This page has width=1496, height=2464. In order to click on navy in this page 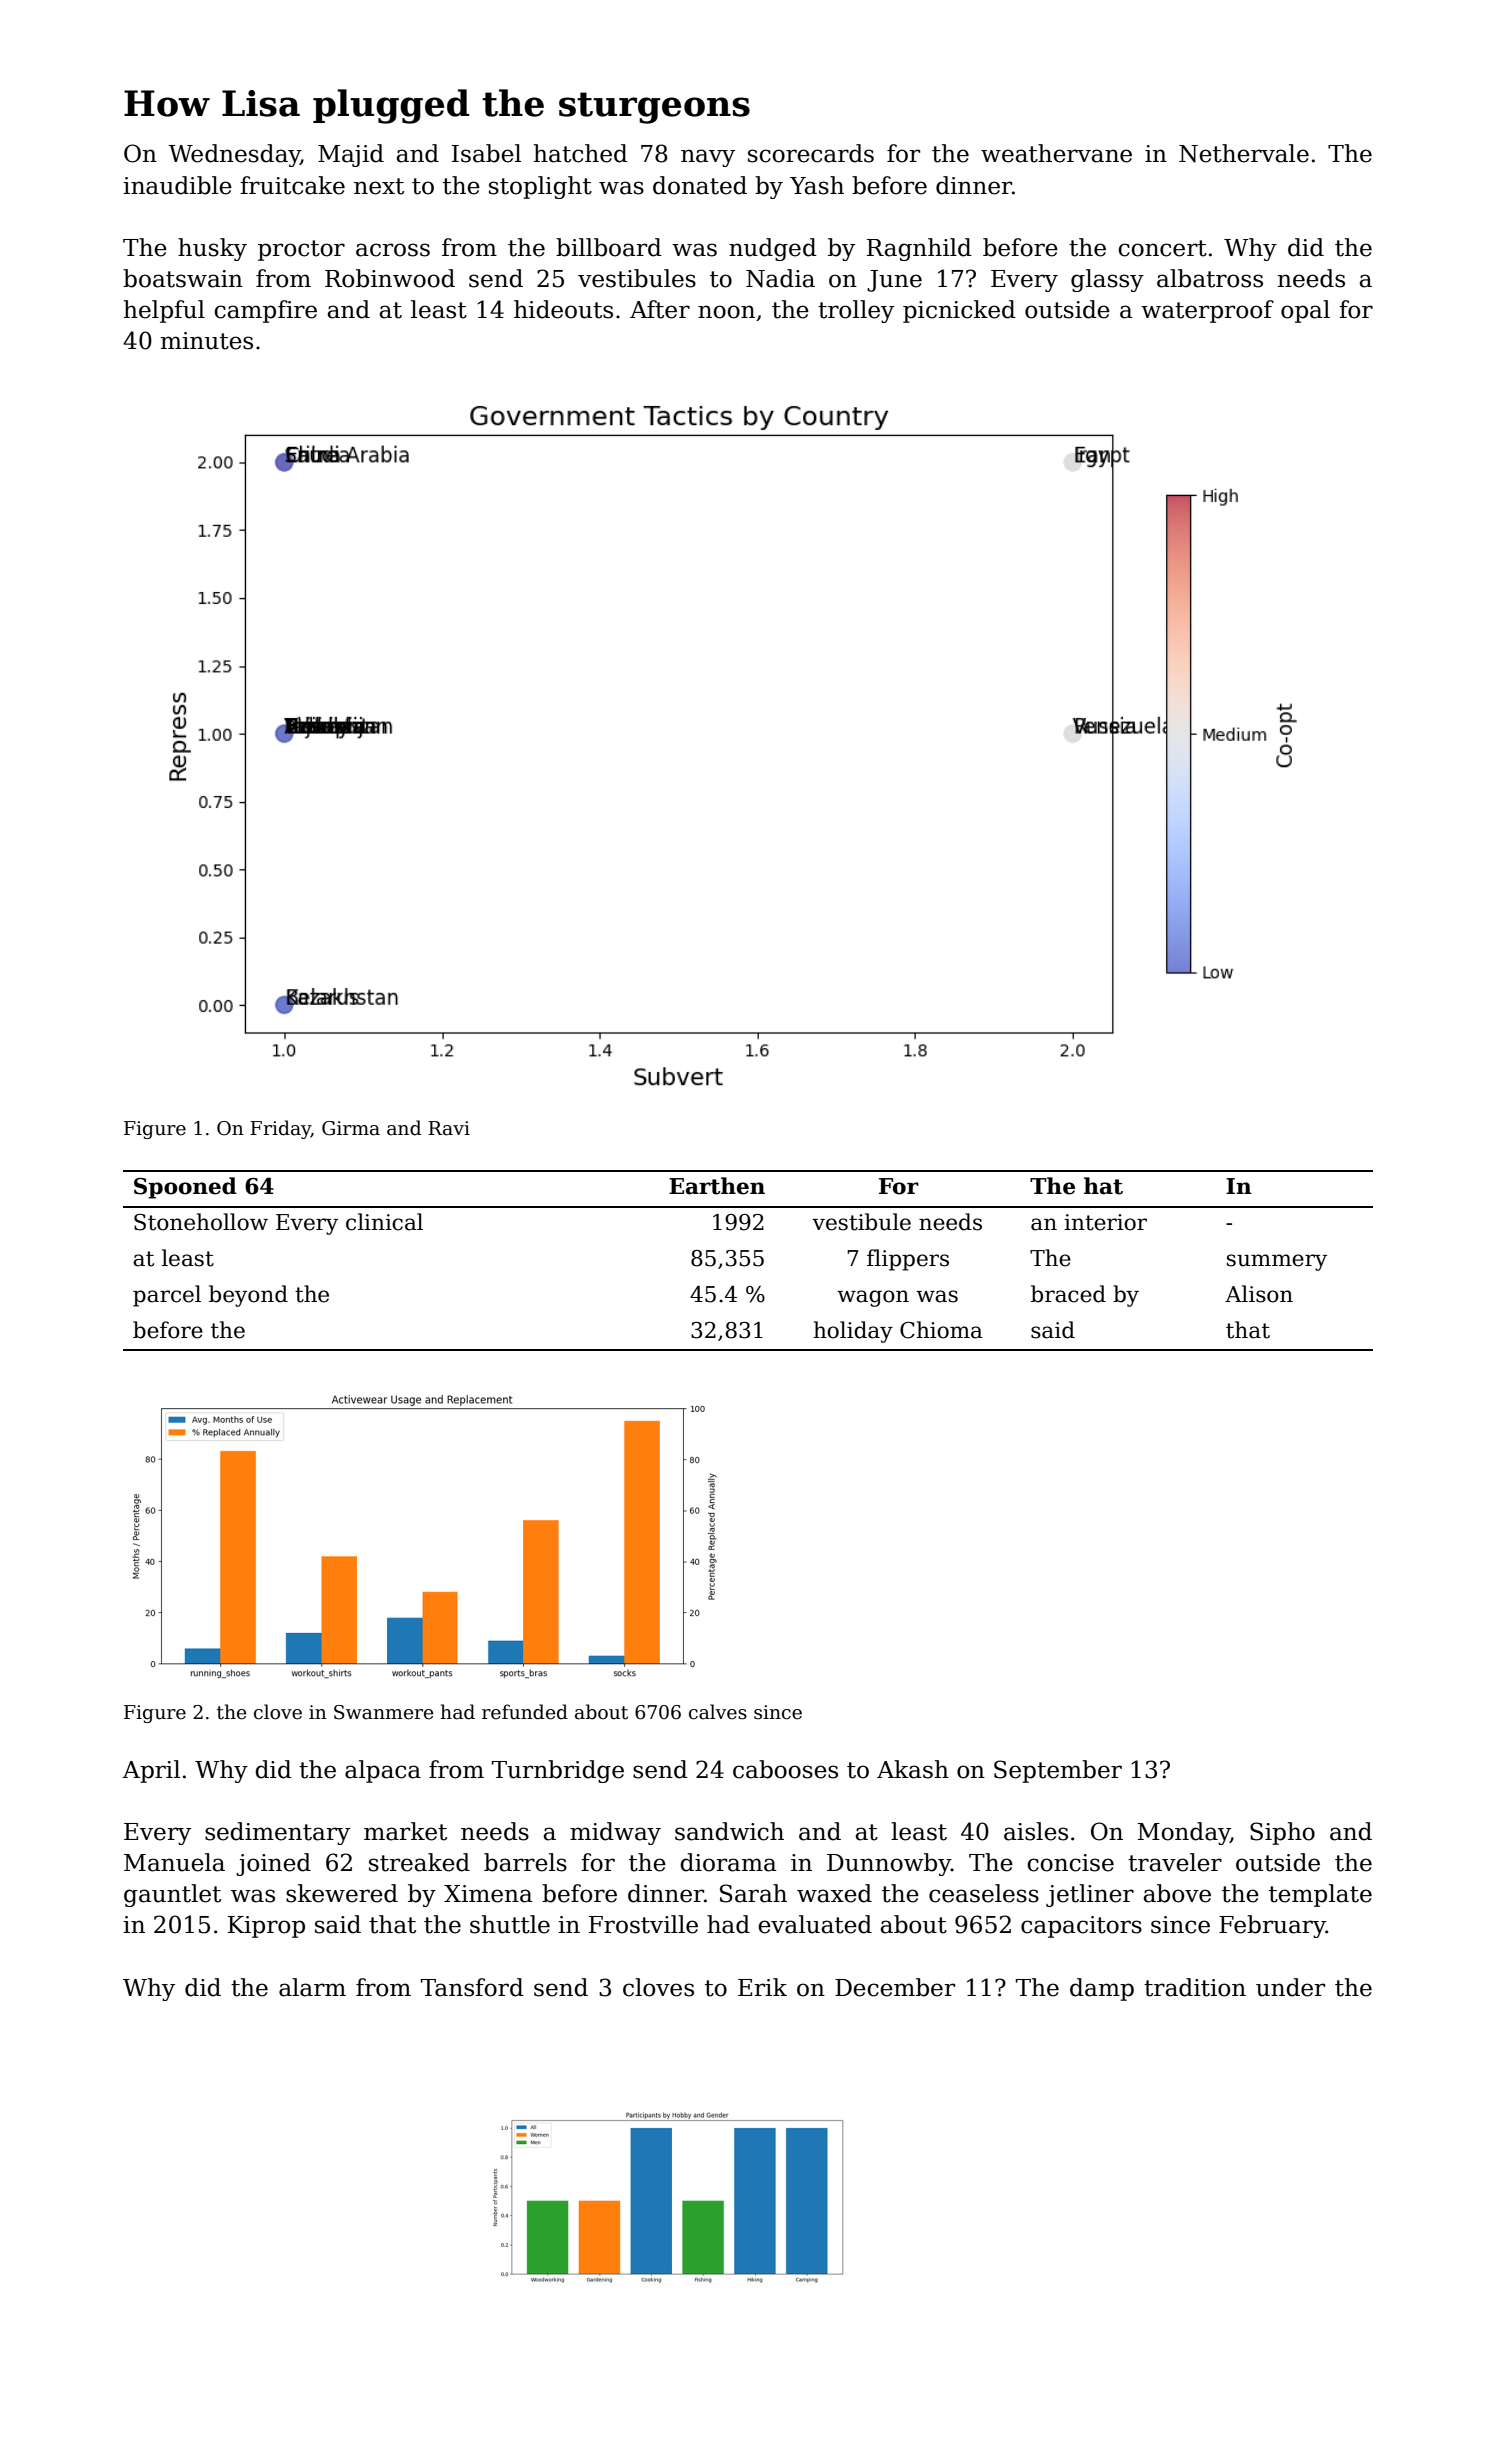, I will do `click(708, 158)`.
